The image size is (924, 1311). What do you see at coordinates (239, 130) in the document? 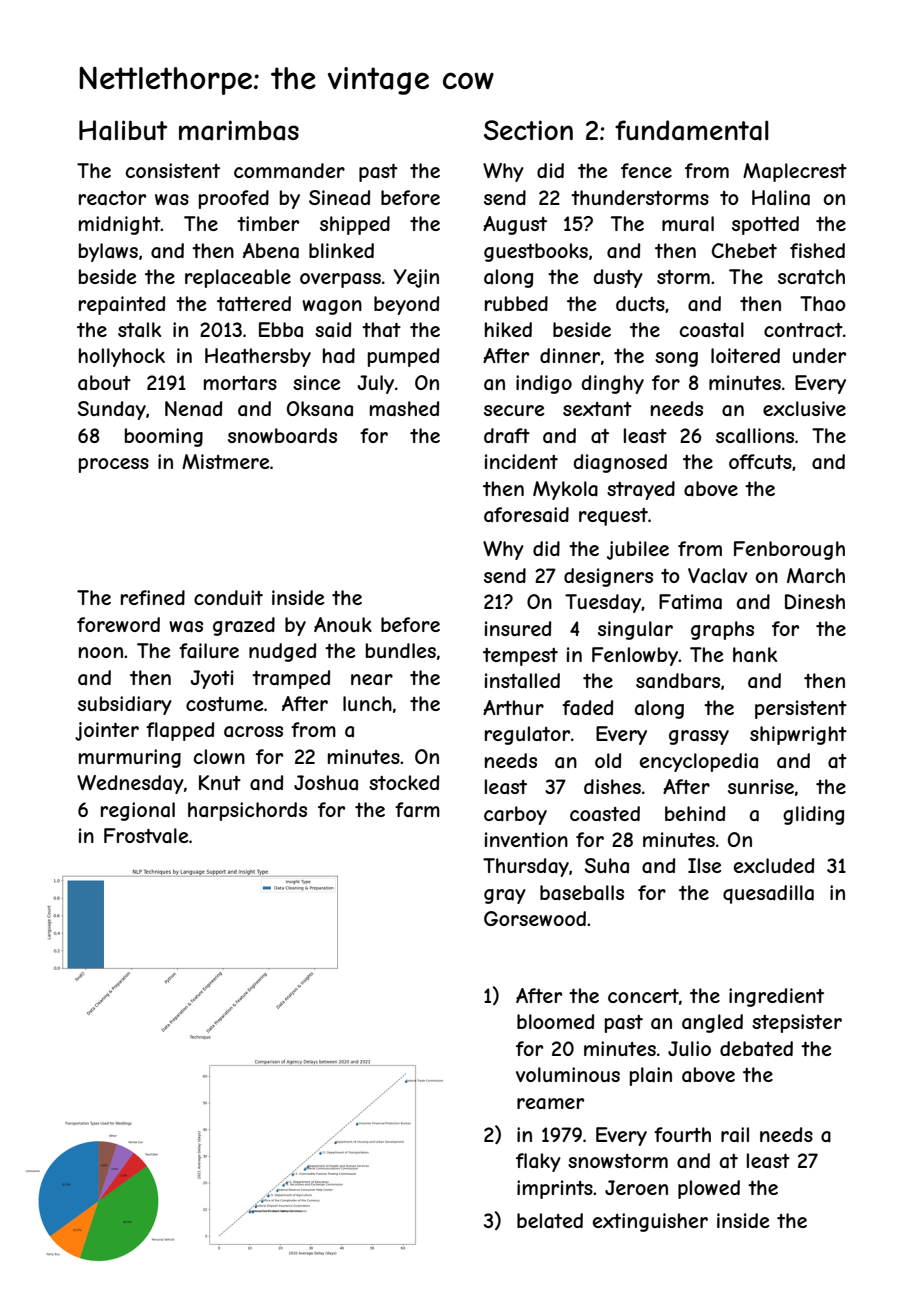
I see `marimbas` at bounding box center [239, 130].
